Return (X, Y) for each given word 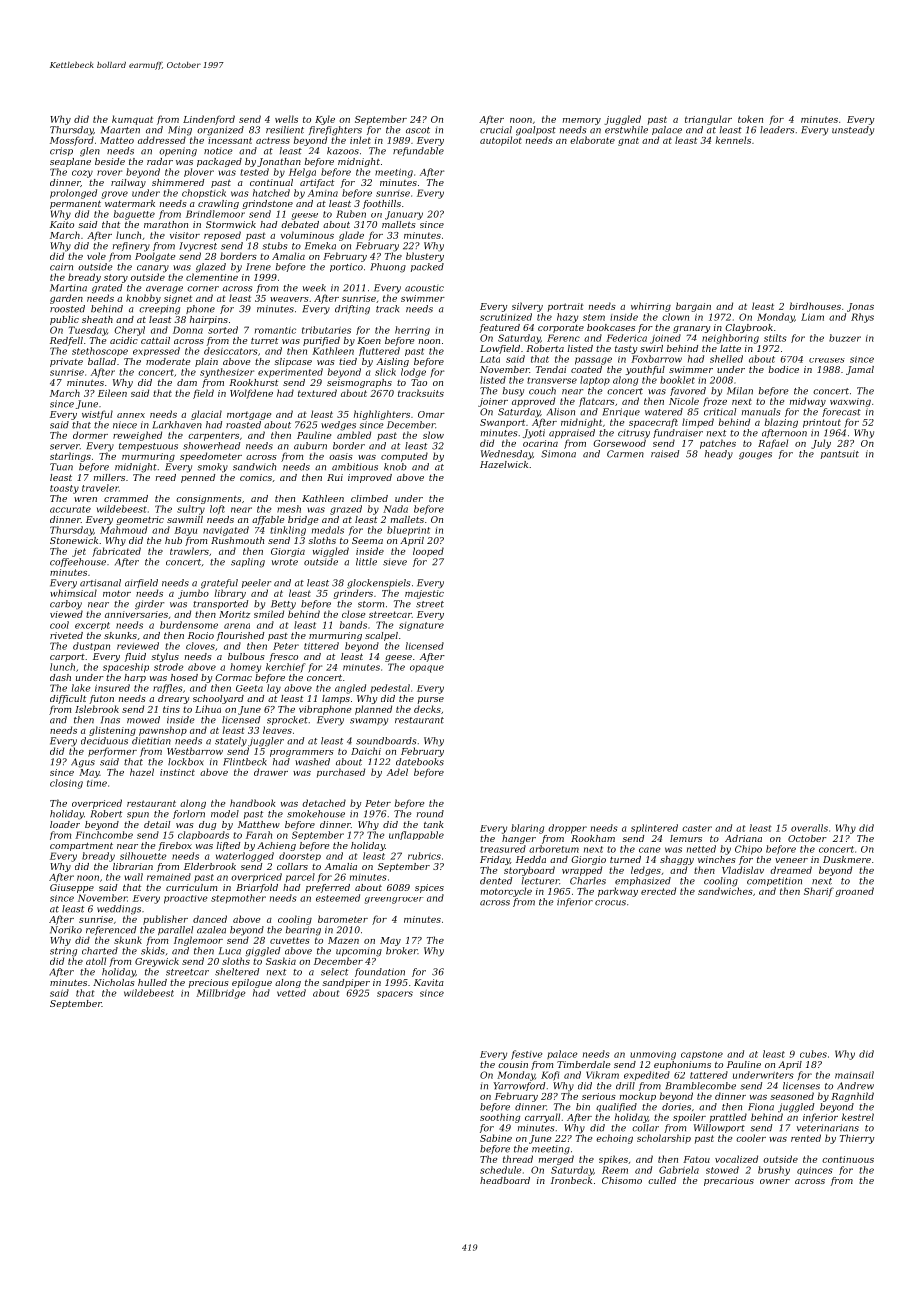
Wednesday (507, 455)
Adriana (743, 838)
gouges (755, 456)
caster (697, 828)
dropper (567, 829)
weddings (119, 910)
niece (125, 425)
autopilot (501, 141)
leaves (277, 730)
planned (373, 710)
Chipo (748, 850)
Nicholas (114, 982)
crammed (126, 498)
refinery (131, 247)
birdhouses (815, 306)
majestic (424, 594)
